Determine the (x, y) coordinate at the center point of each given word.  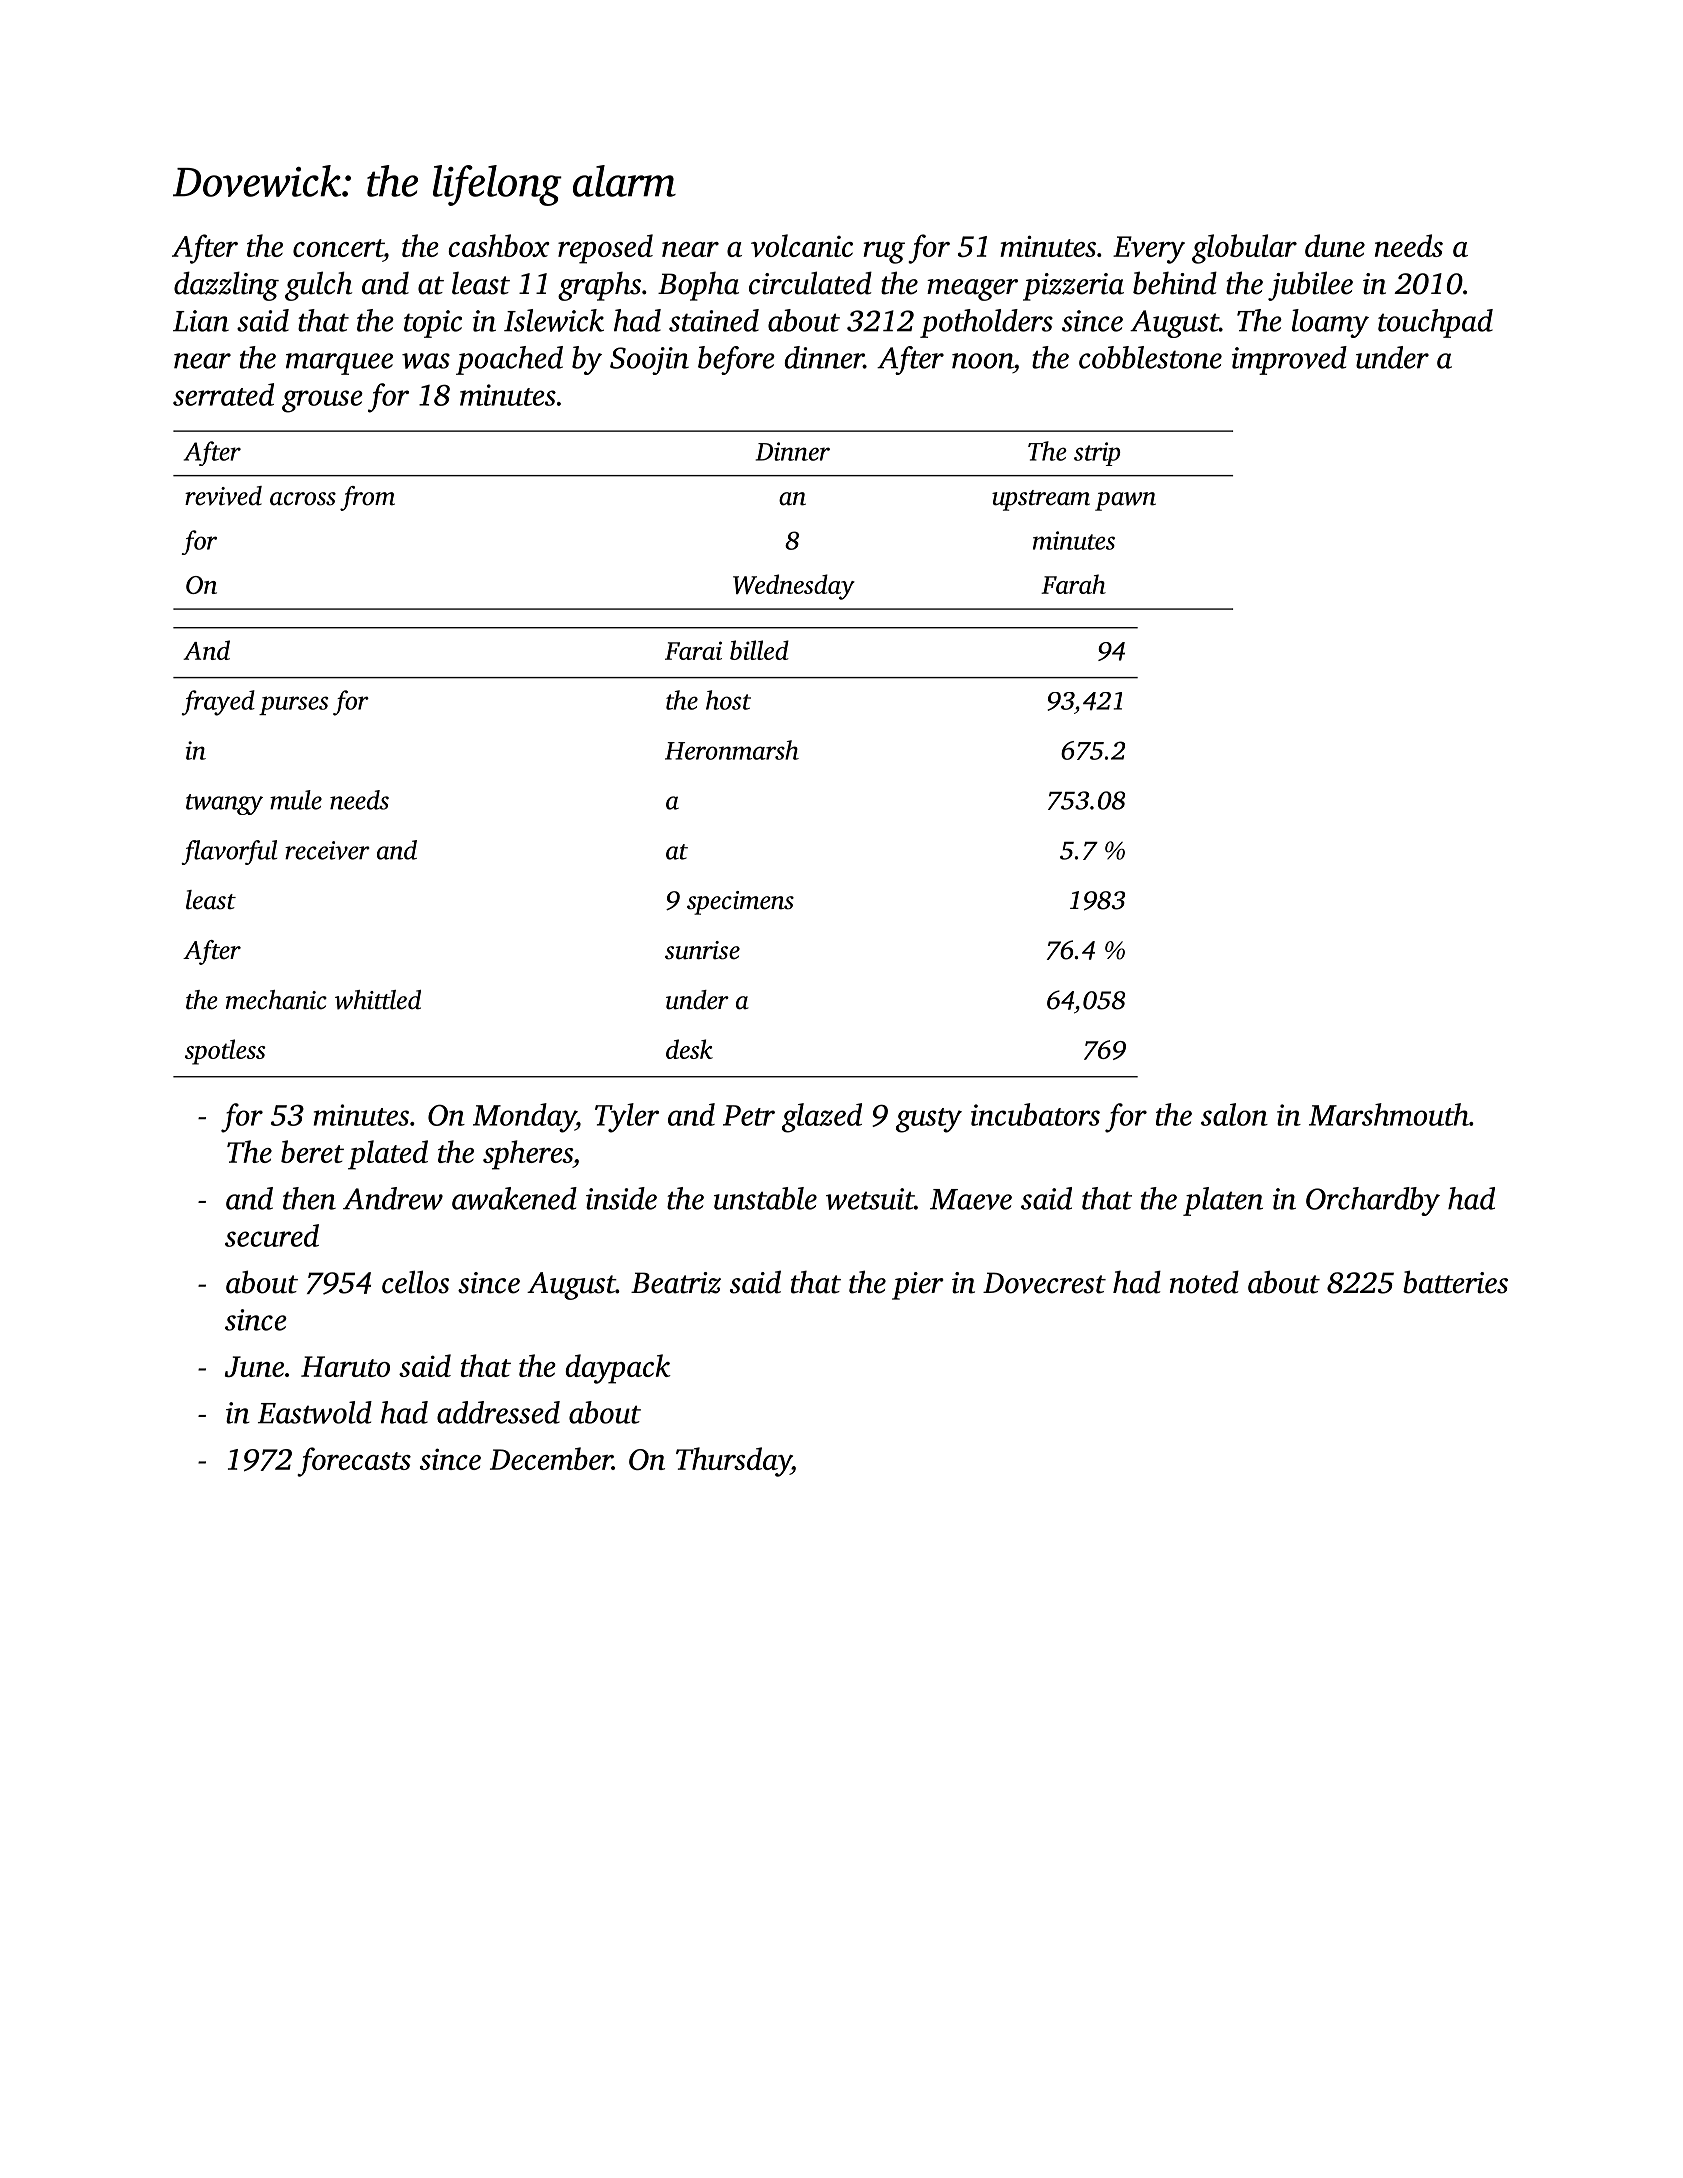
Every (1149, 250)
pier (918, 1286)
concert (338, 248)
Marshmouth (1389, 1114)
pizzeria (1073, 287)
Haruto (345, 1366)
